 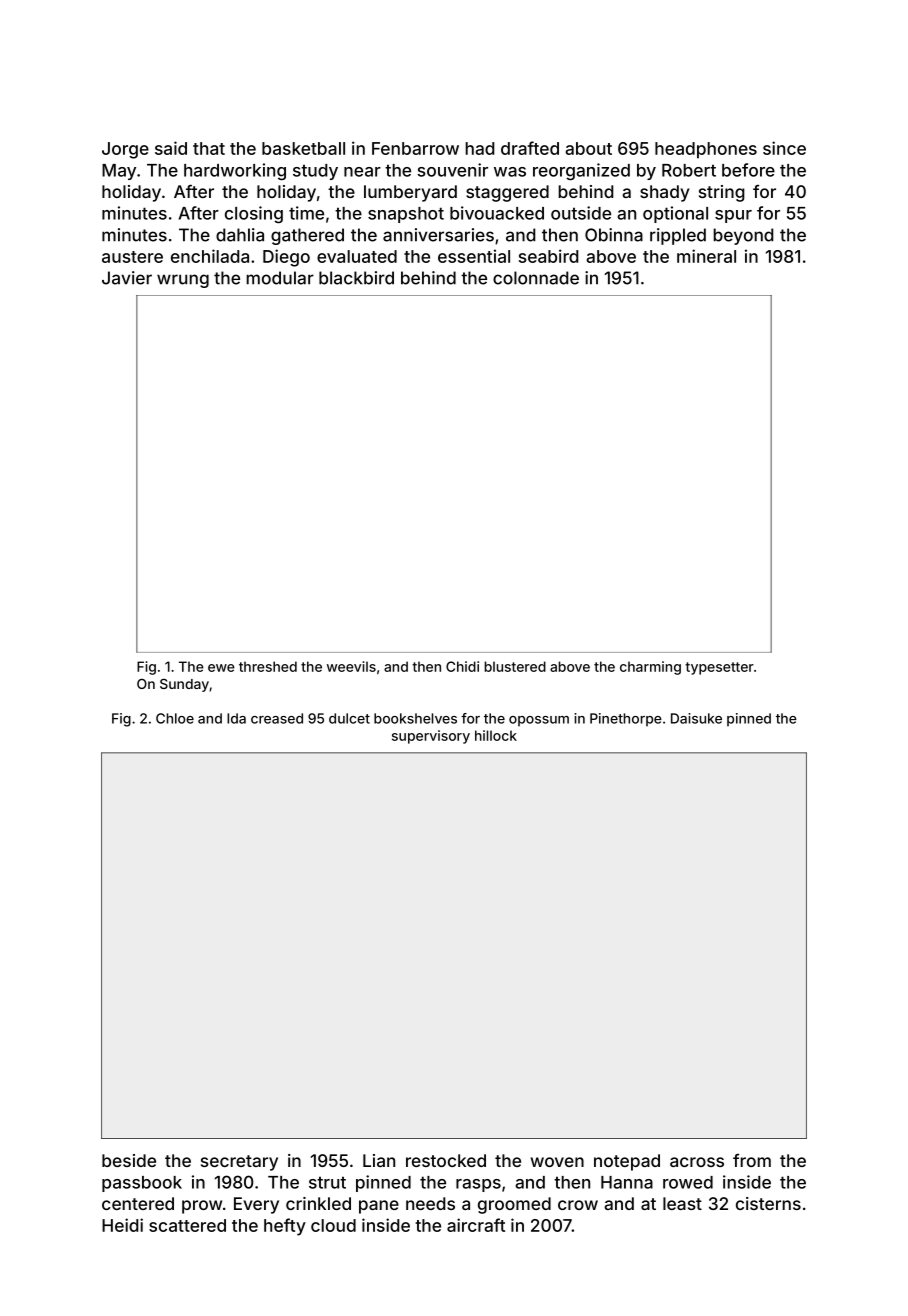 What do you see at coordinates (415, 148) in the screenshot?
I see `Fenbarrow` at bounding box center [415, 148].
